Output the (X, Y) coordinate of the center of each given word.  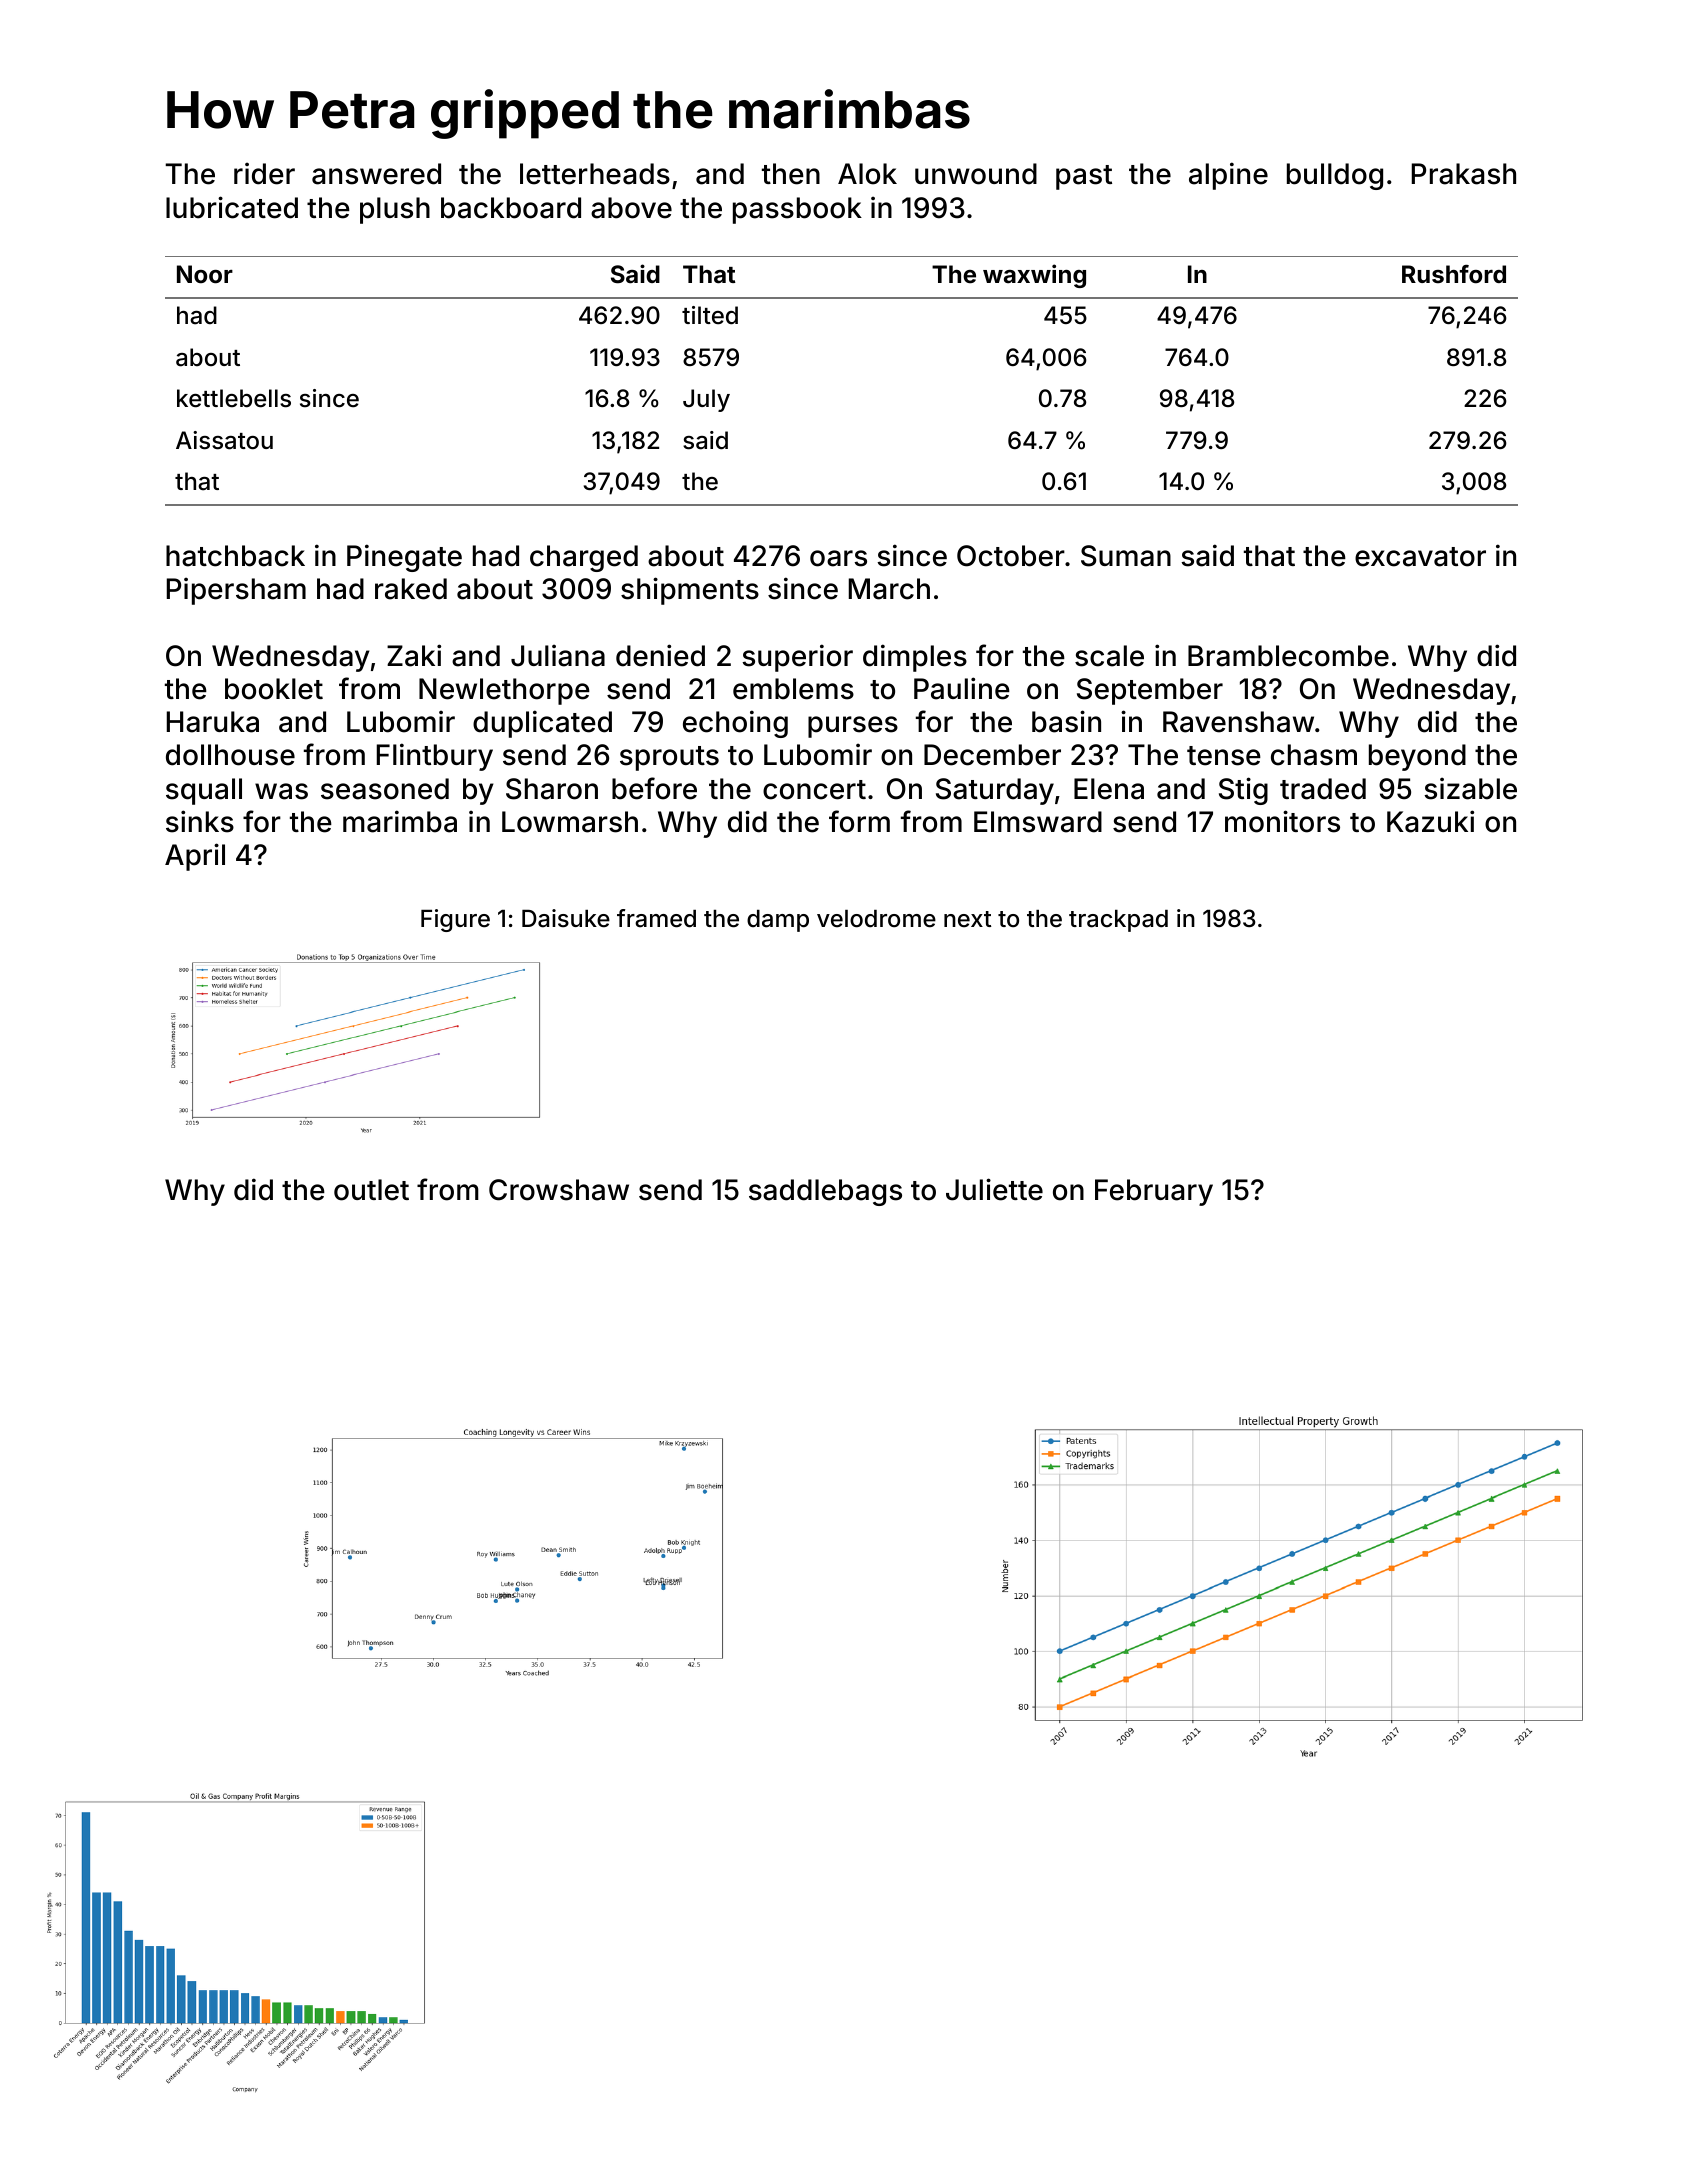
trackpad (1118, 921)
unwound (976, 174)
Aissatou (224, 440)
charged (584, 558)
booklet (274, 689)
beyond (1417, 757)
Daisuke (566, 918)
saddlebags (825, 1192)
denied (660, 655)
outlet (371, 1190)
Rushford (1454, 274)
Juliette (994, 1189)
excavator (1420, 557)
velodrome (876, 919)
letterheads (595, 174)
